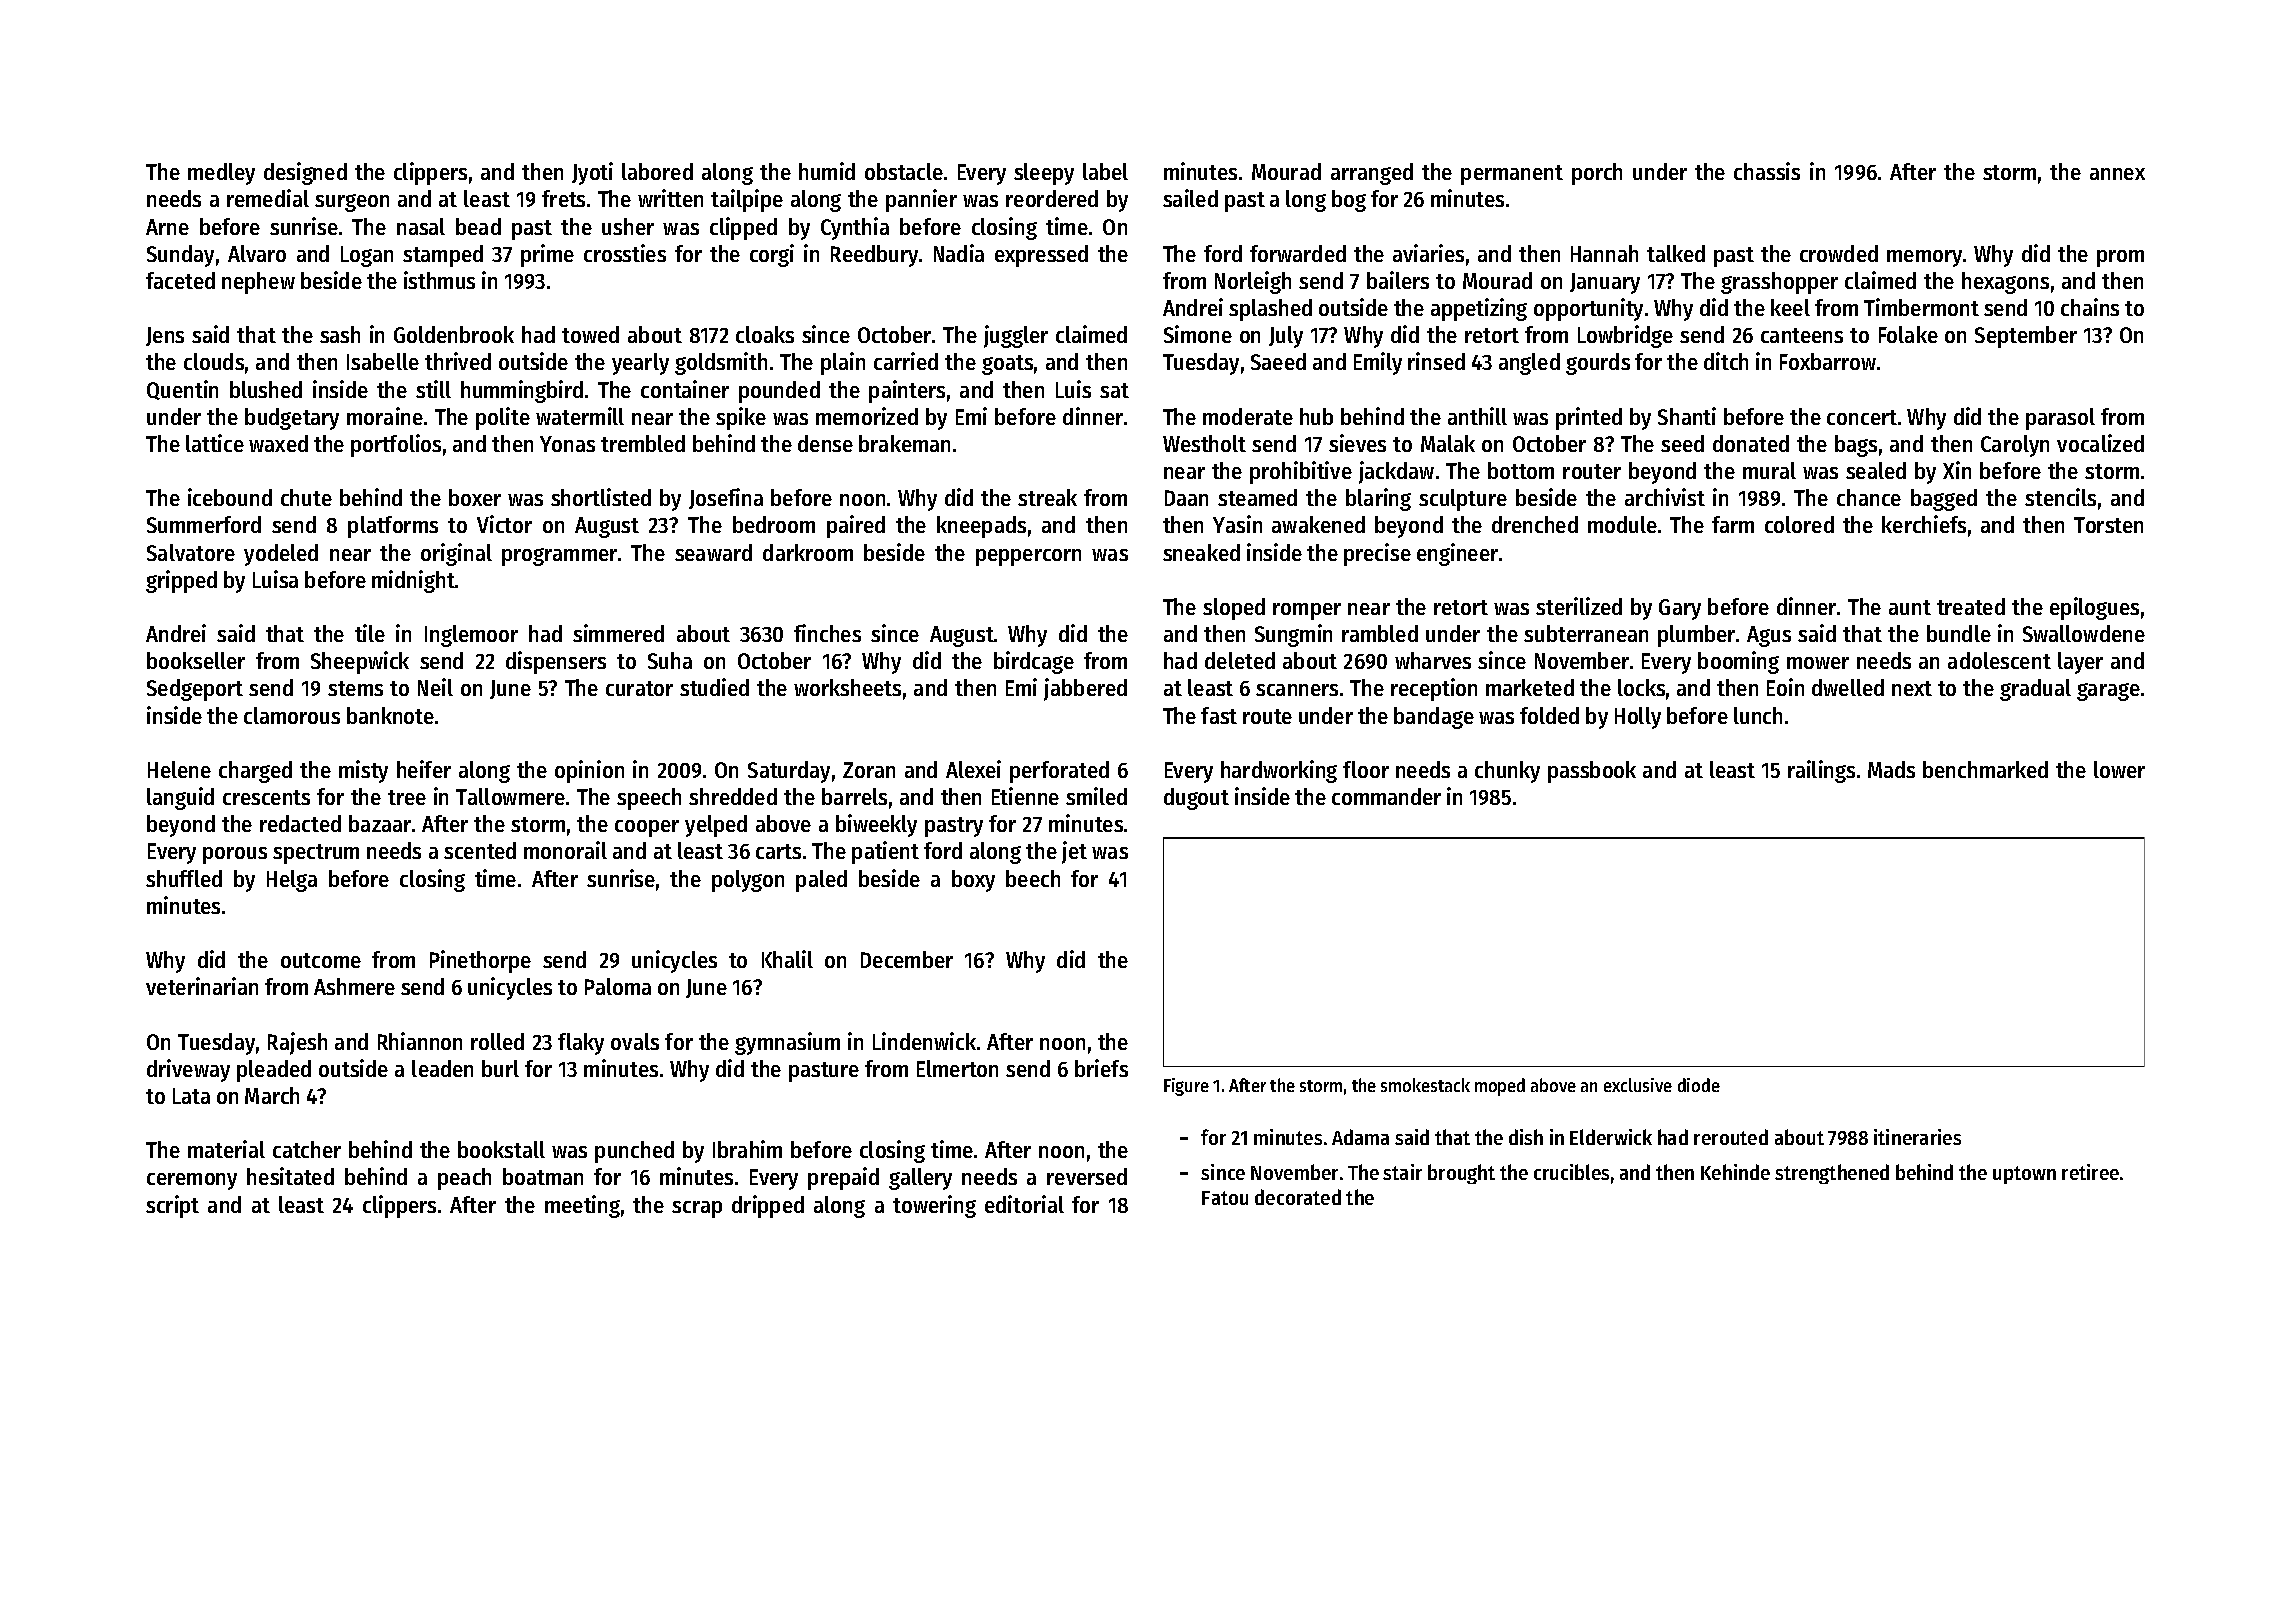 The height and width of the screenshot is (1620, 2292). What do you see at coordinates (2035, 690) in the screenshot?
I see `gradual` at bounding box center [2035, 690].
